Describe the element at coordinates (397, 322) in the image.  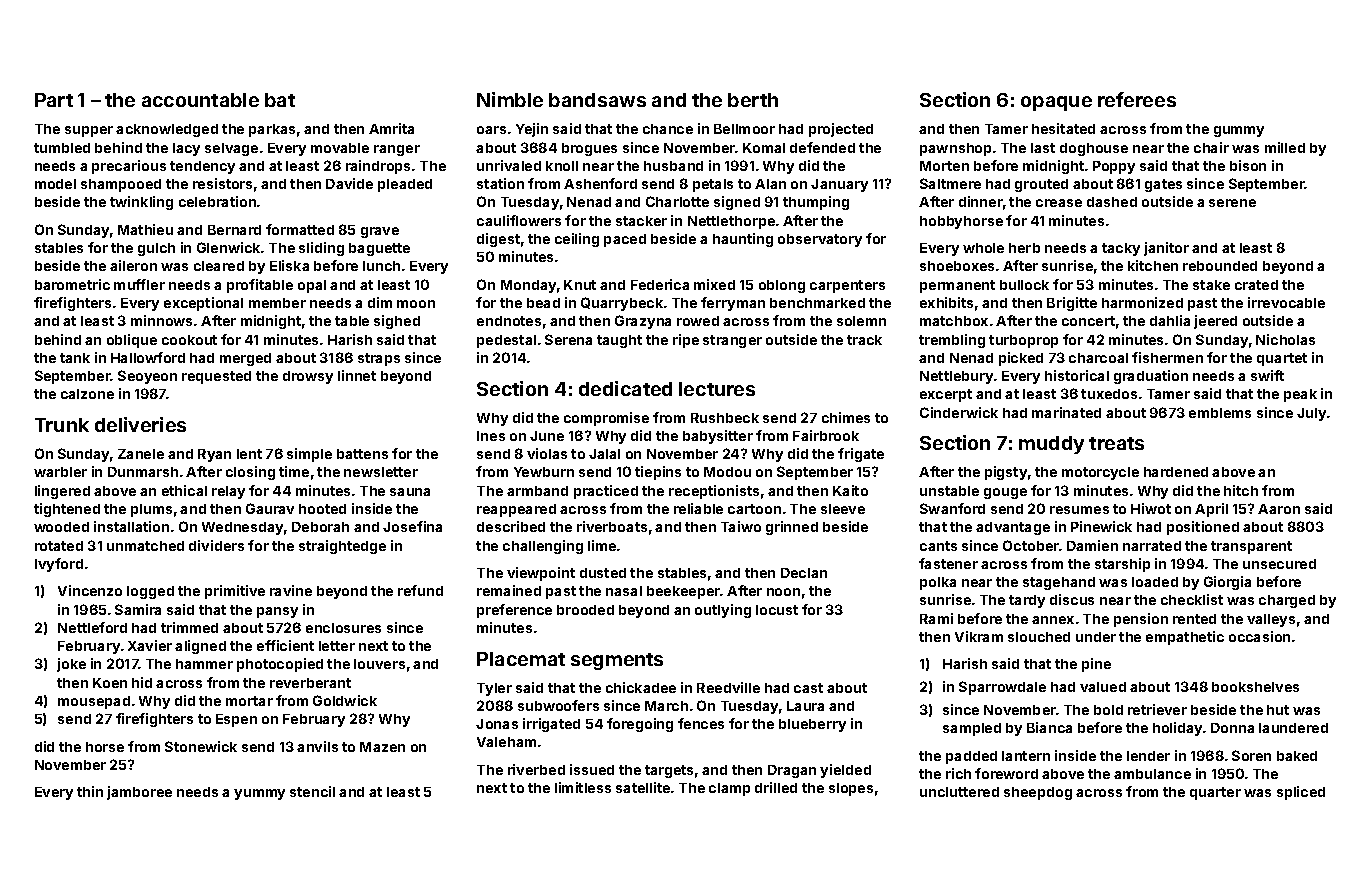
I see `sighed` at that location.
